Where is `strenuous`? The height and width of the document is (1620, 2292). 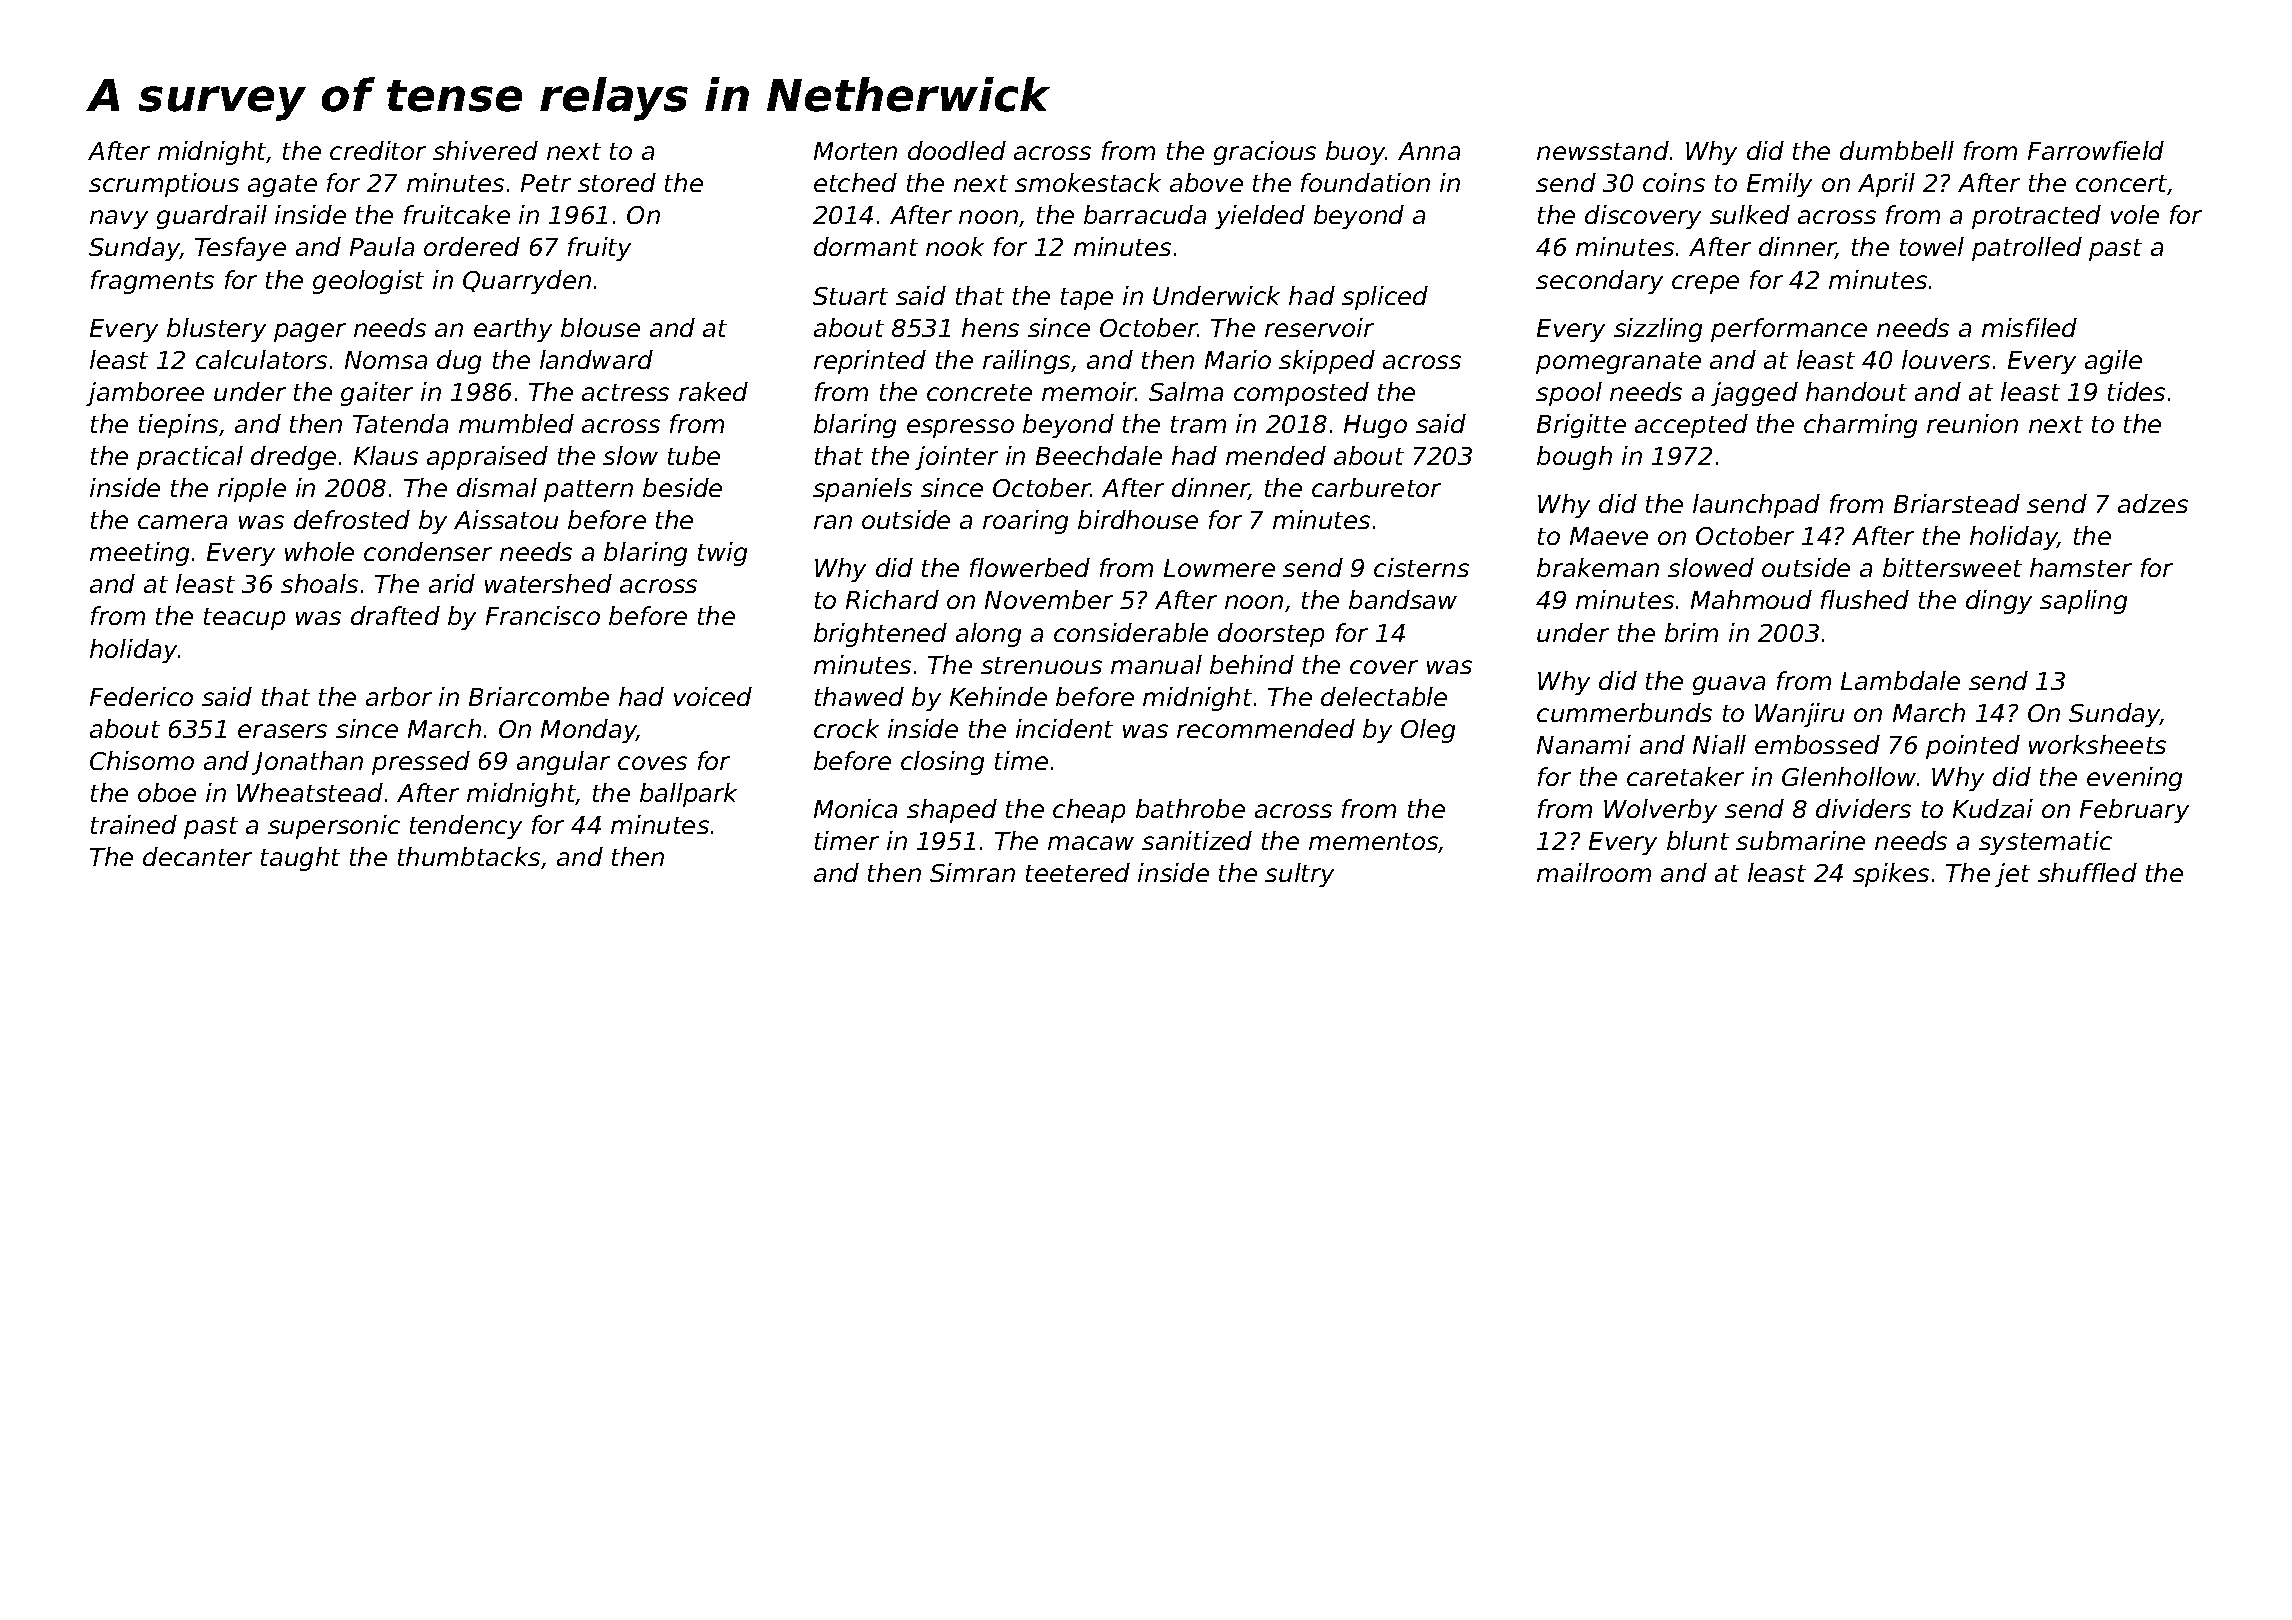 strenuous is located at coordinates (1041, 665).
